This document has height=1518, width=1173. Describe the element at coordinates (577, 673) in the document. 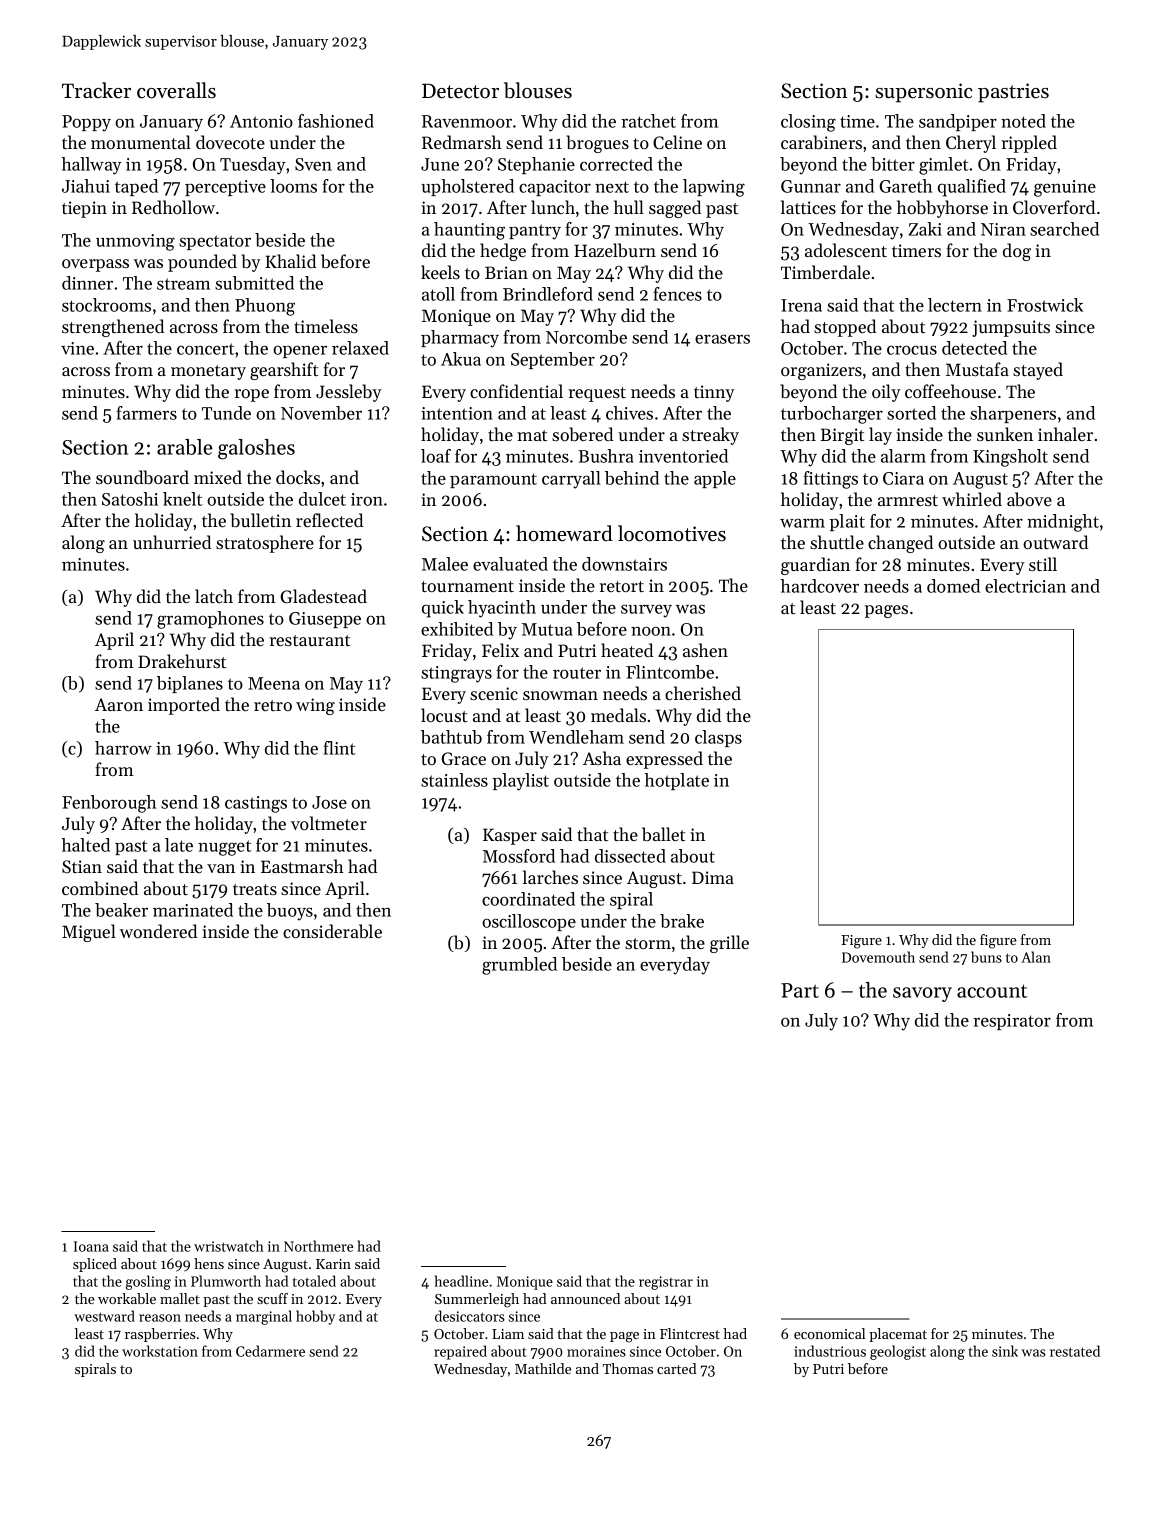

I see `router` at that location.
